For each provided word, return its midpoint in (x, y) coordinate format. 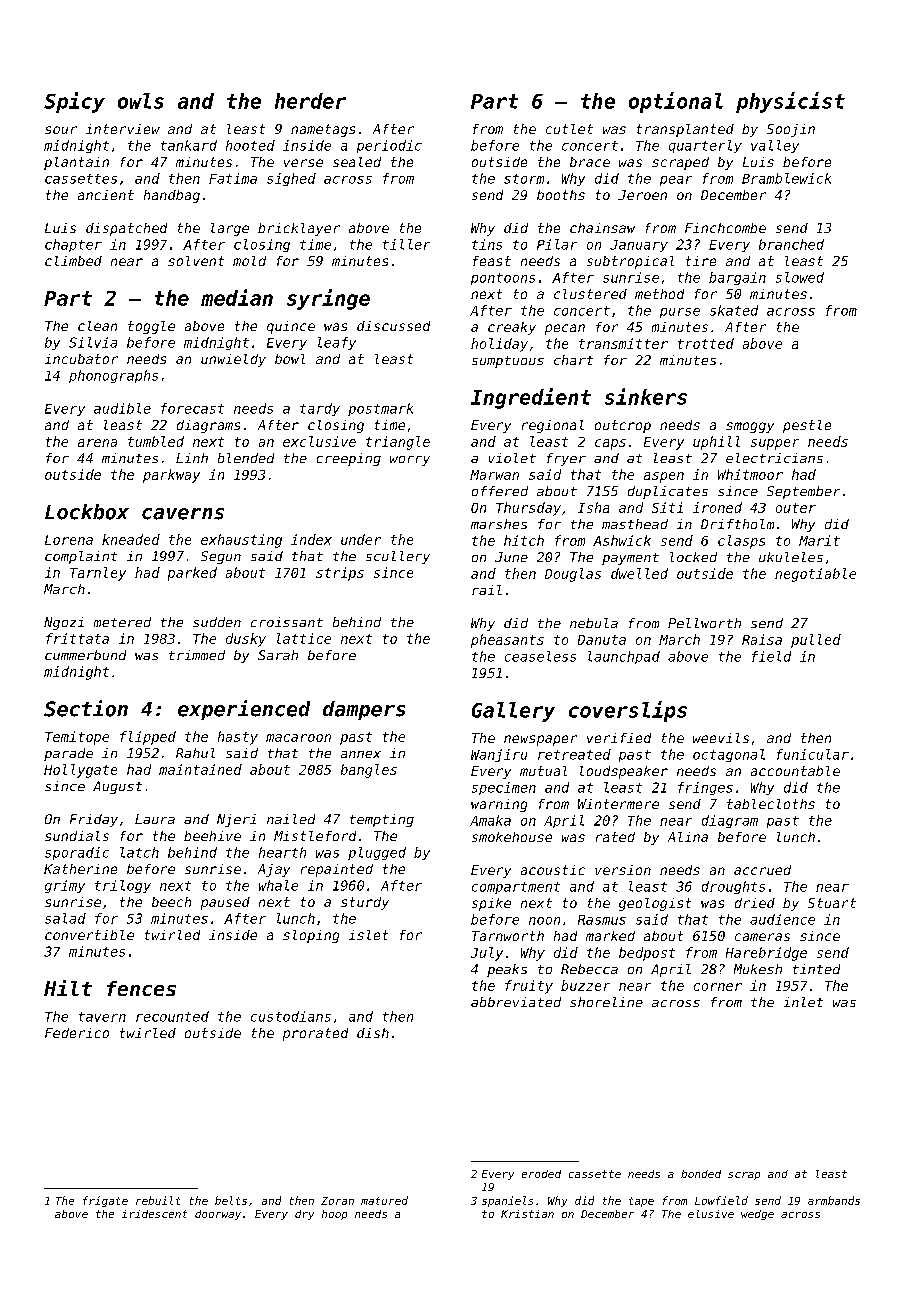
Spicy (74, 102)
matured (384, 1200)
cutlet (569, 129)
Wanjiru (499, 755)
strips (340, 574)
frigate (105, 1201)
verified (619, 738)
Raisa (762, 639)
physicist (790, 102)
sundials (77, 836)
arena (97, 443)
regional (553, 426)
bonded (701, 1174)
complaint (81, 557)
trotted (706, 343)
